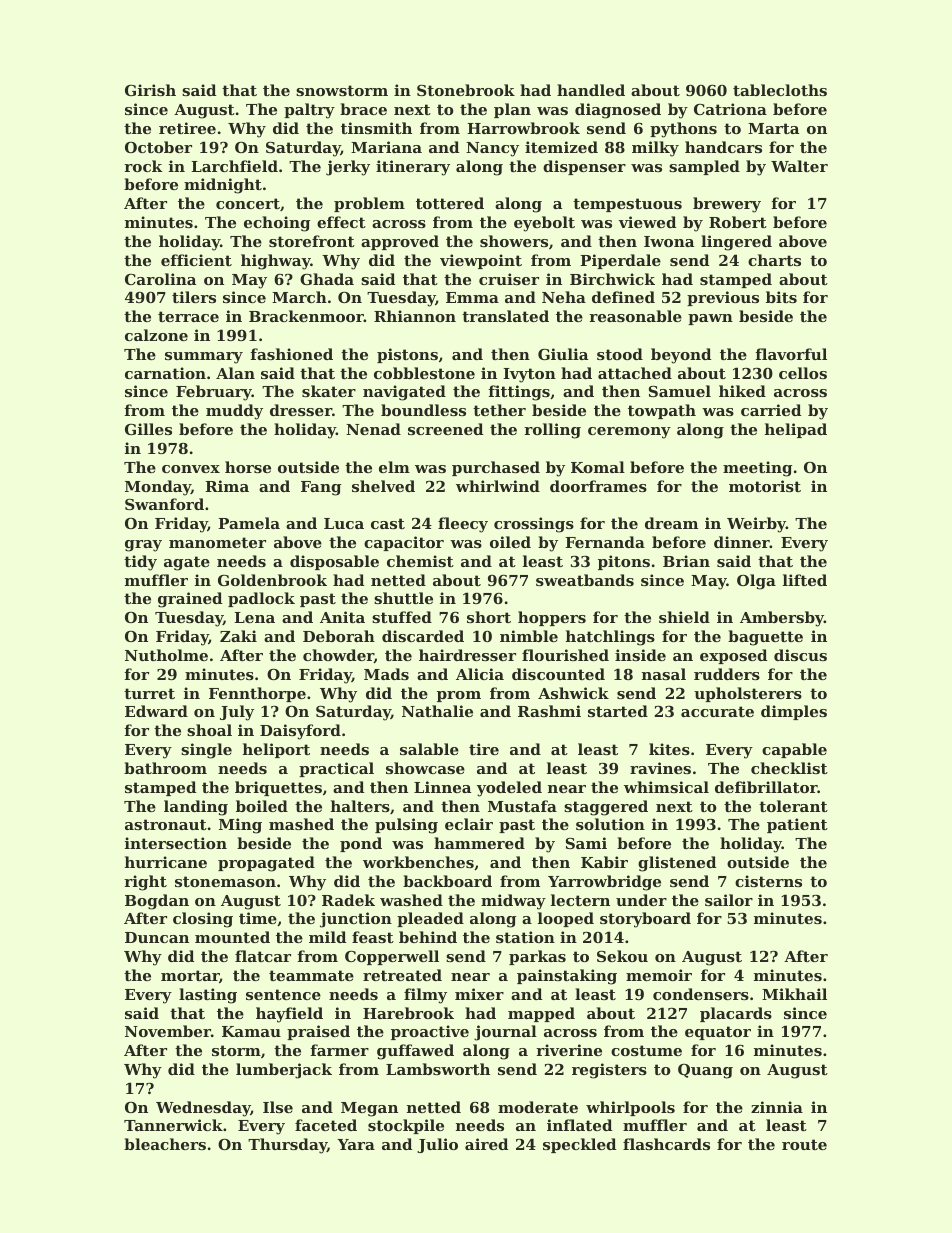  Describe the element at coordinates (402, 975) in the screenshot. I see `retreated` at that location.
